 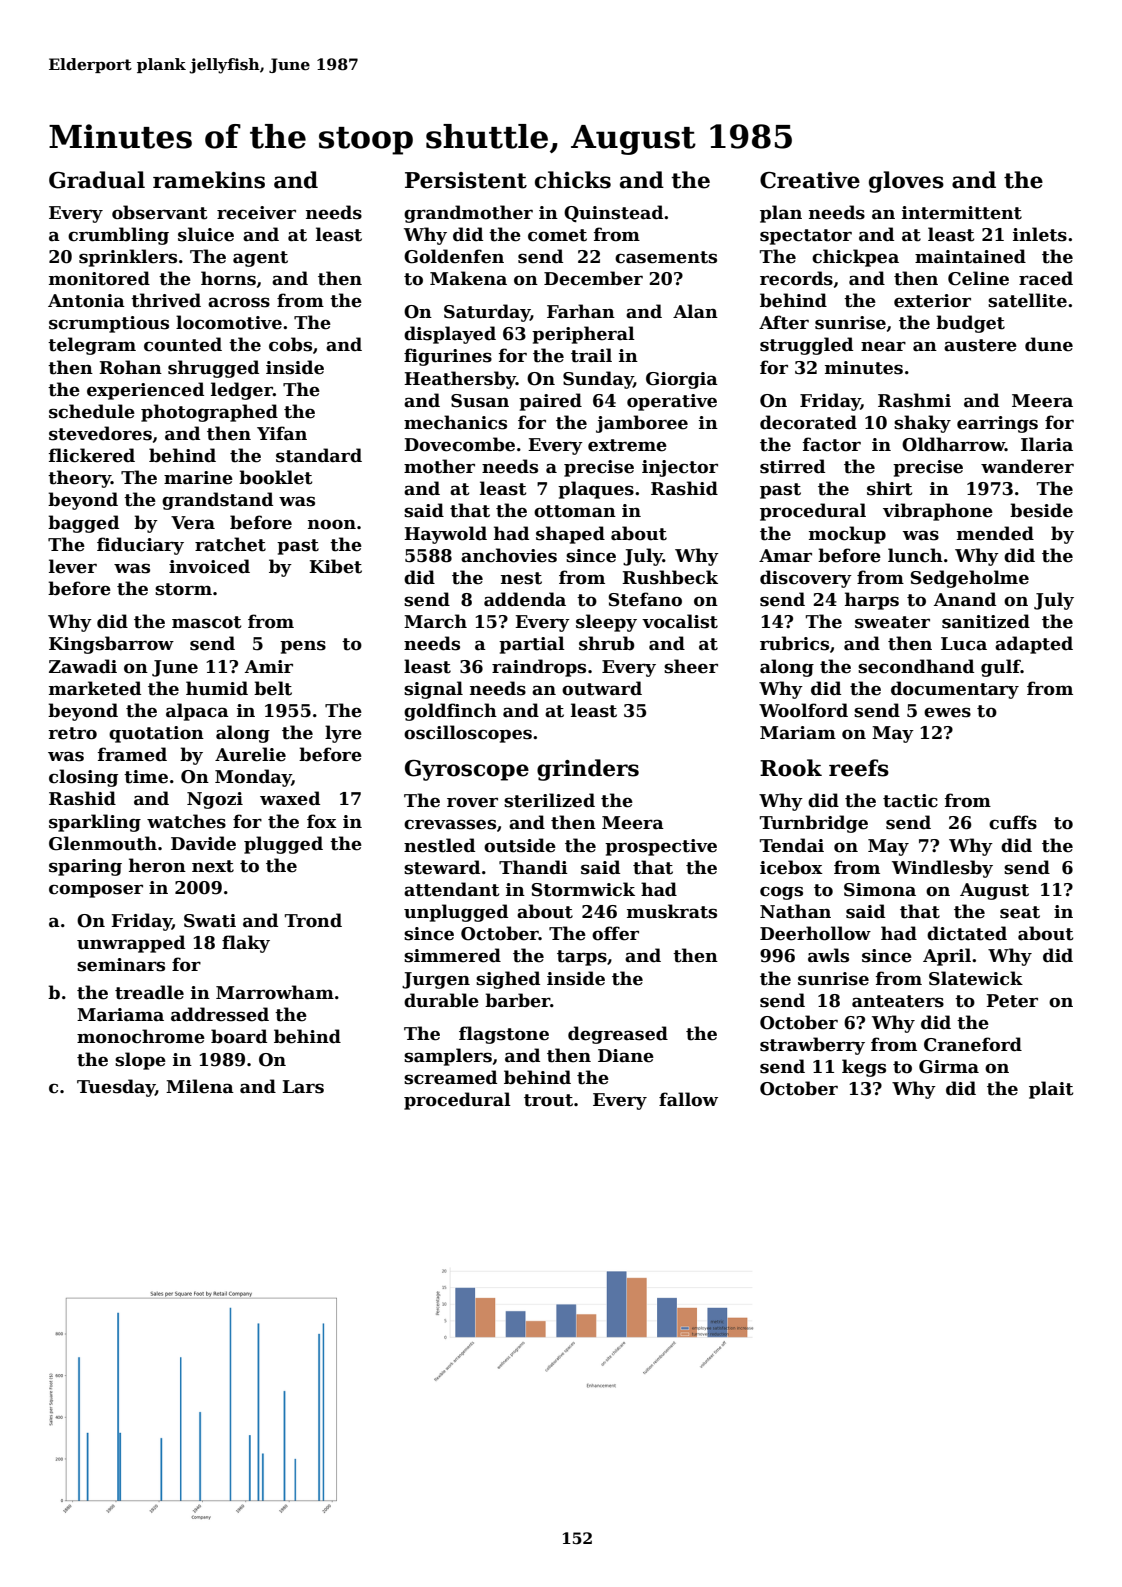 I want to click on plait, so click(x=1051, y=1090).
